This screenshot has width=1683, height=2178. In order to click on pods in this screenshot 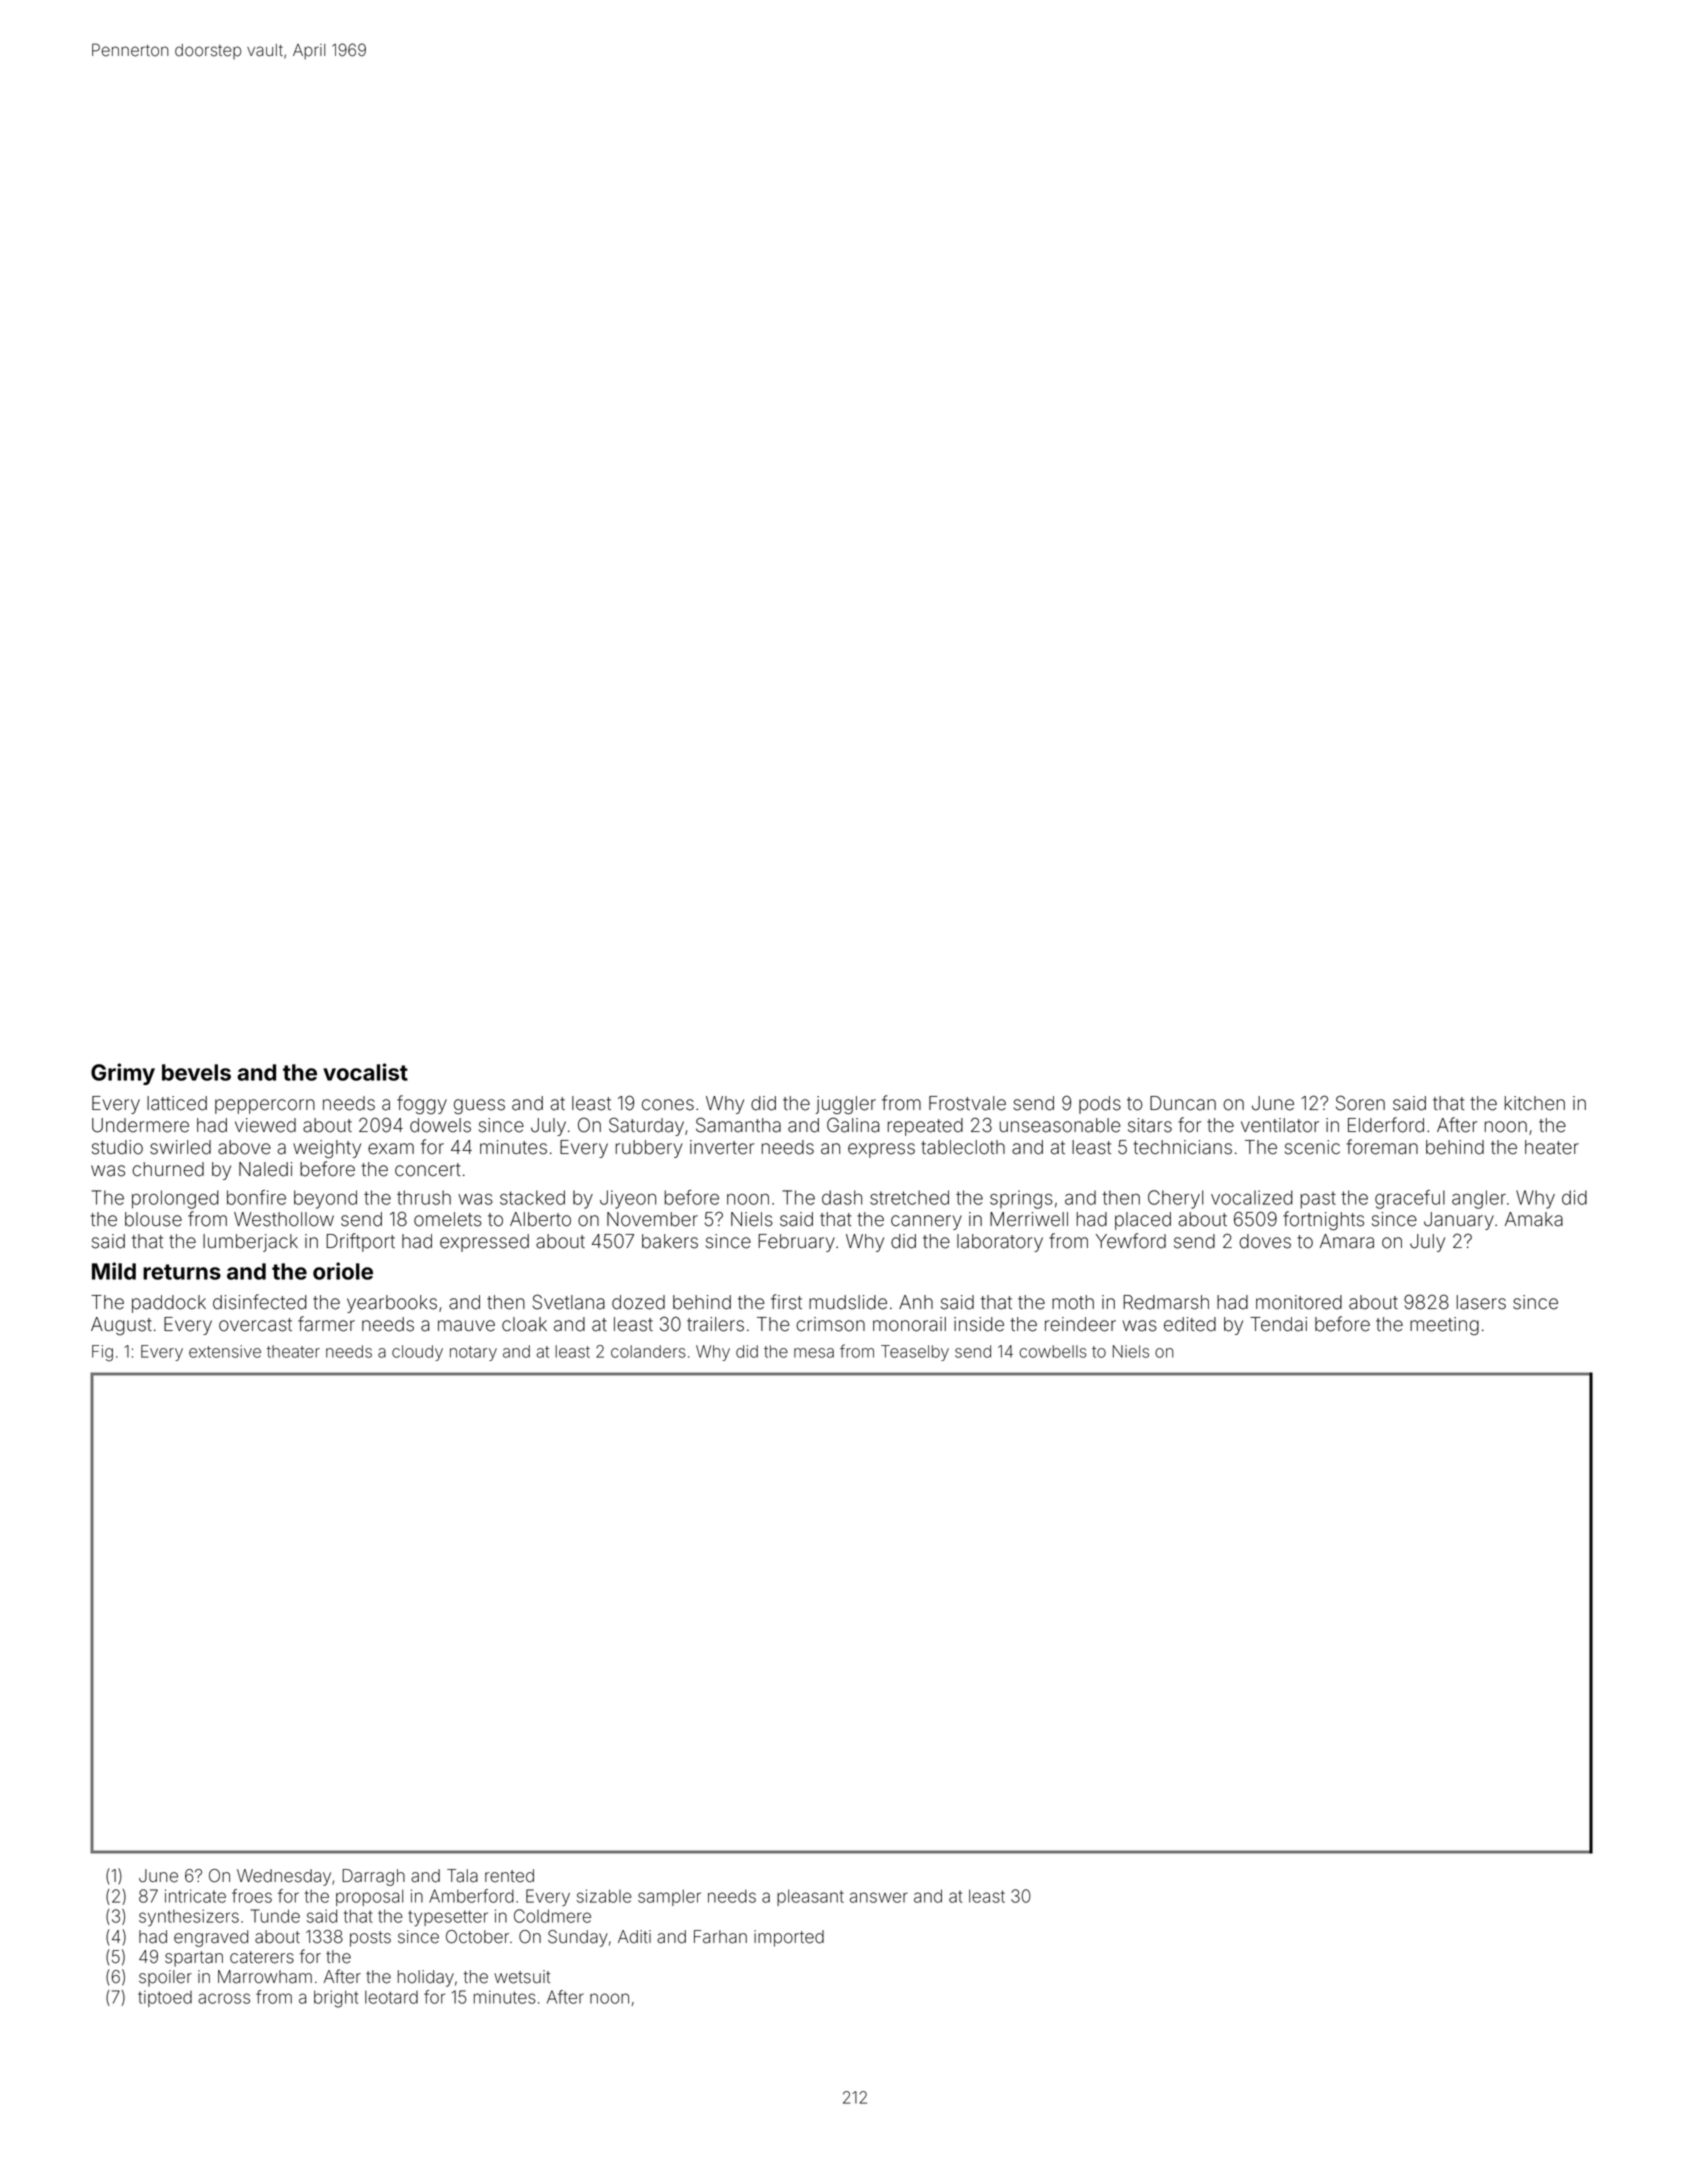, I will do `click(1100, 1105)`.
